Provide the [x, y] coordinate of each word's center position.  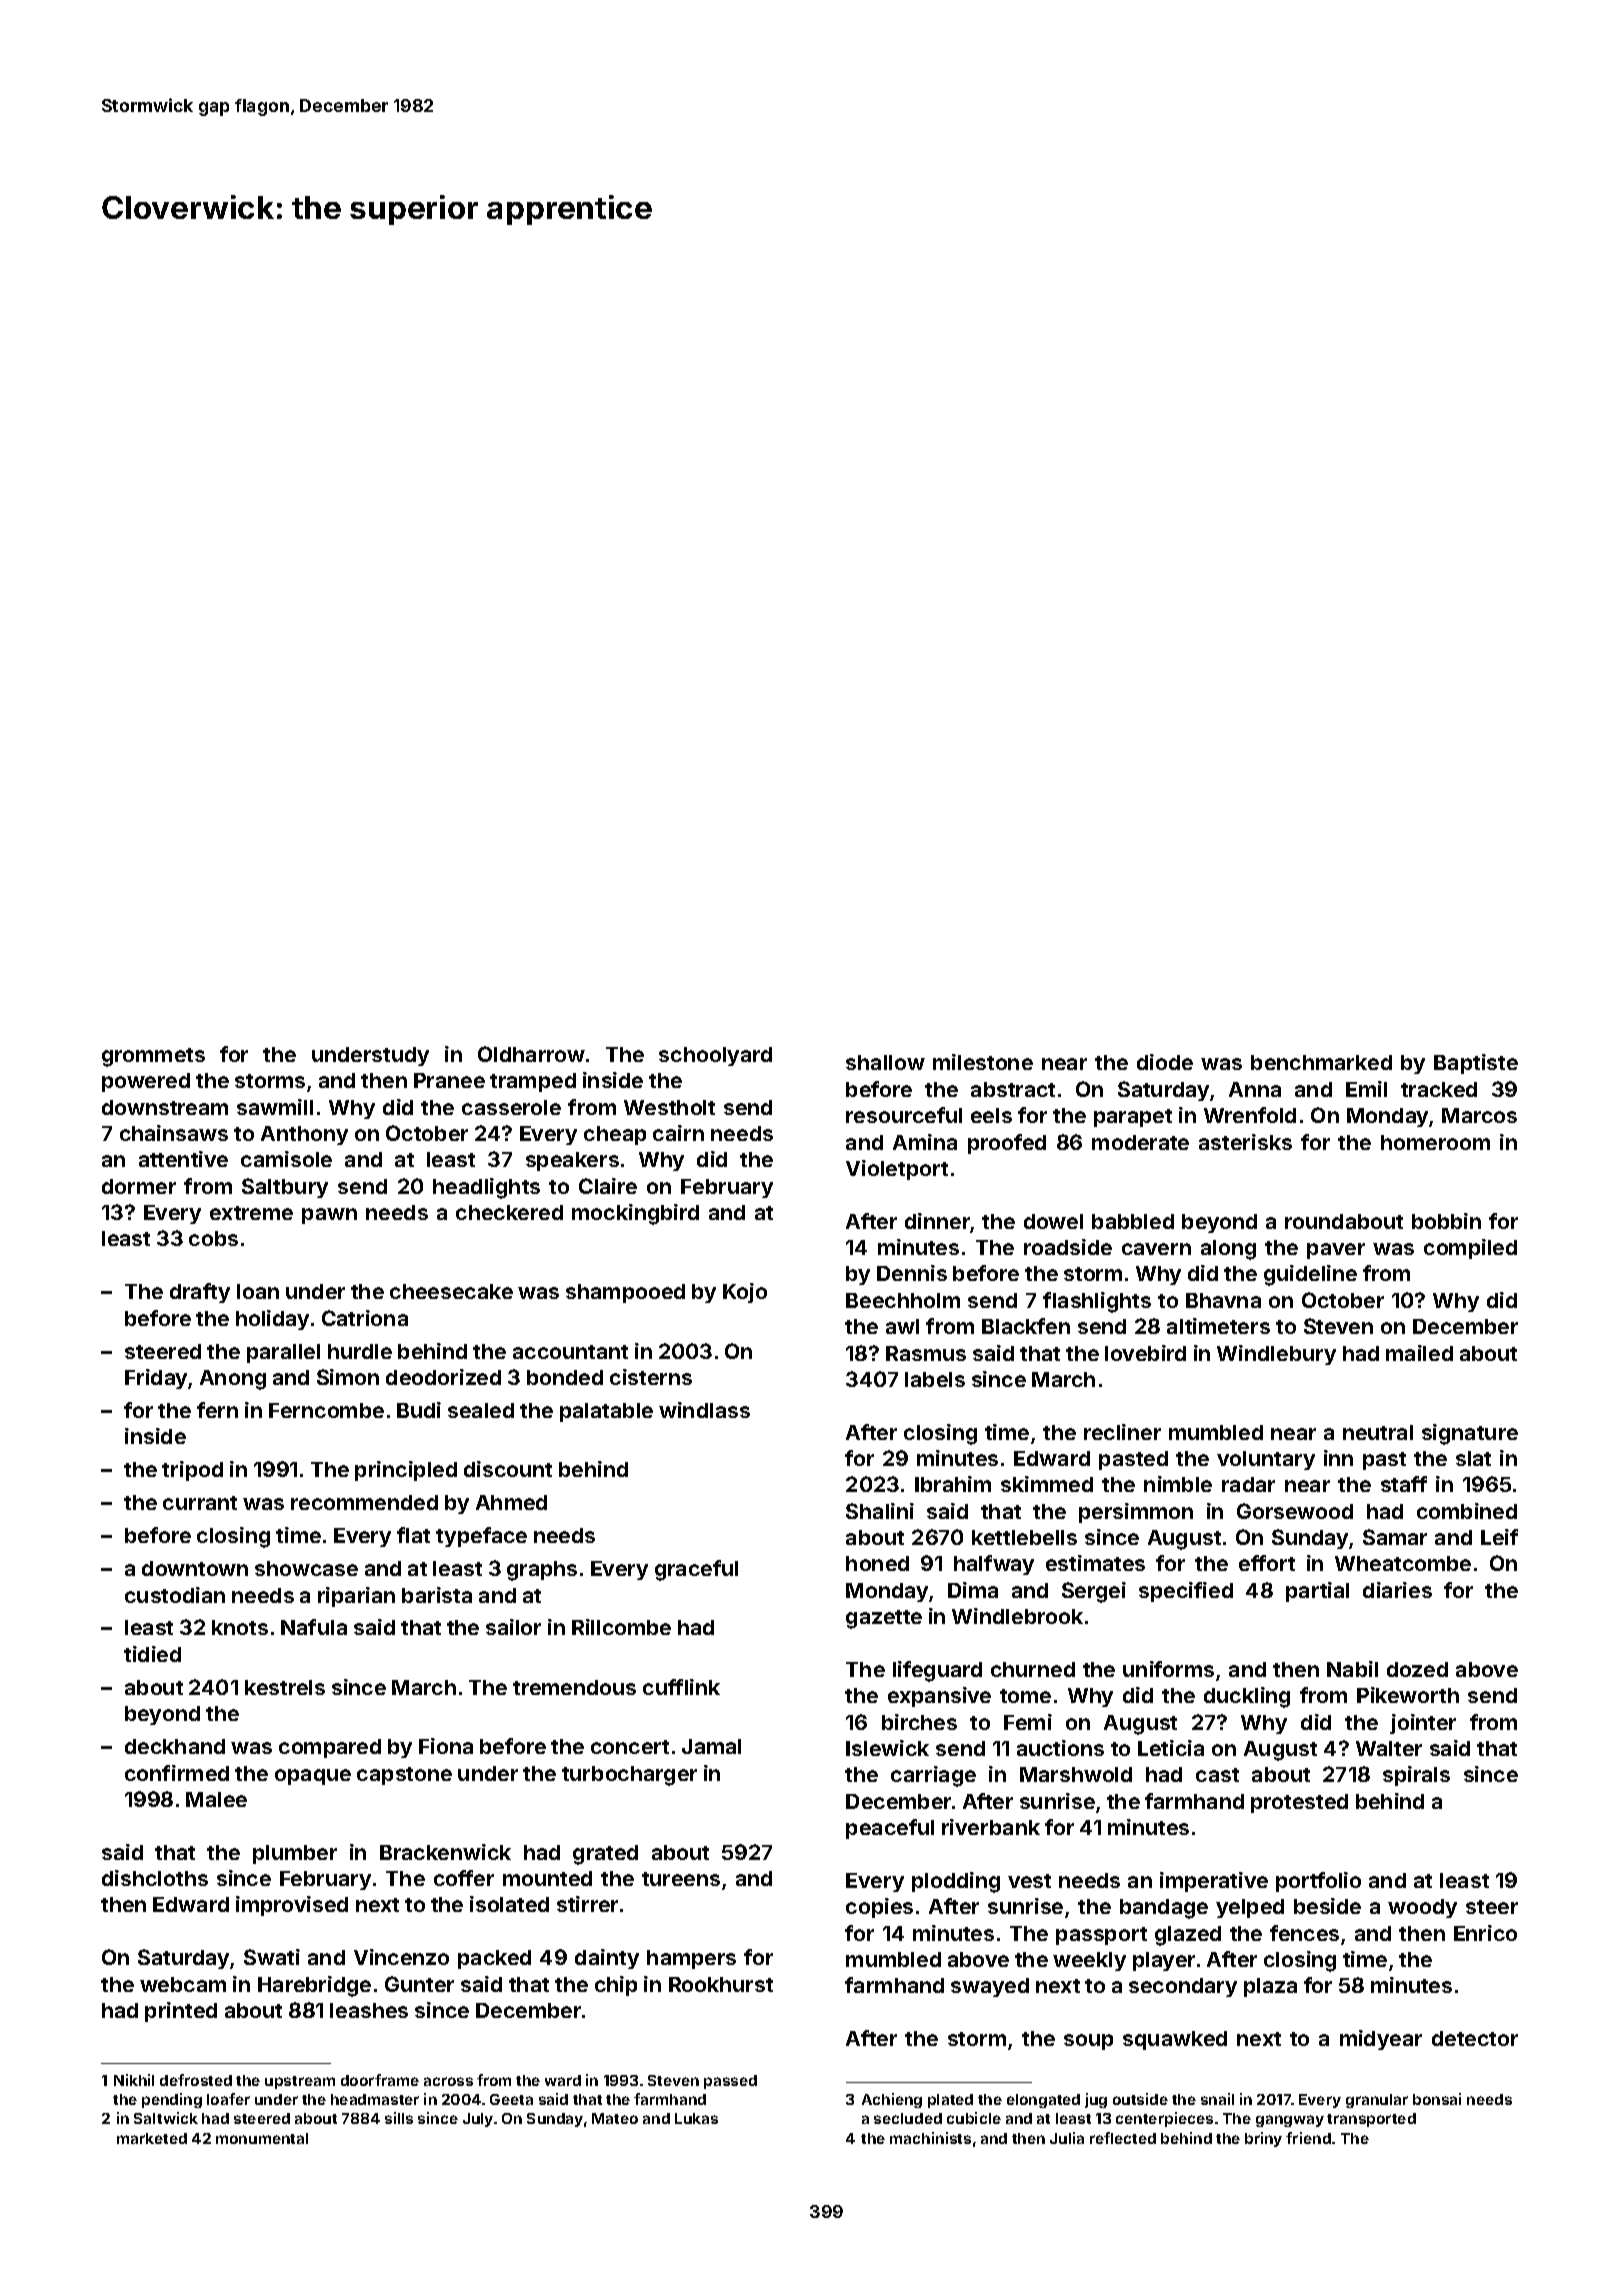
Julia [1067, 2138]
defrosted [196, 2080]
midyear [1381, 2040]
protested [1299, 1803]
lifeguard [937, 1671]
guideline [1310, 1275]
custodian [175, 1595]
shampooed [625, 1293]
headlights [486, 1188]
